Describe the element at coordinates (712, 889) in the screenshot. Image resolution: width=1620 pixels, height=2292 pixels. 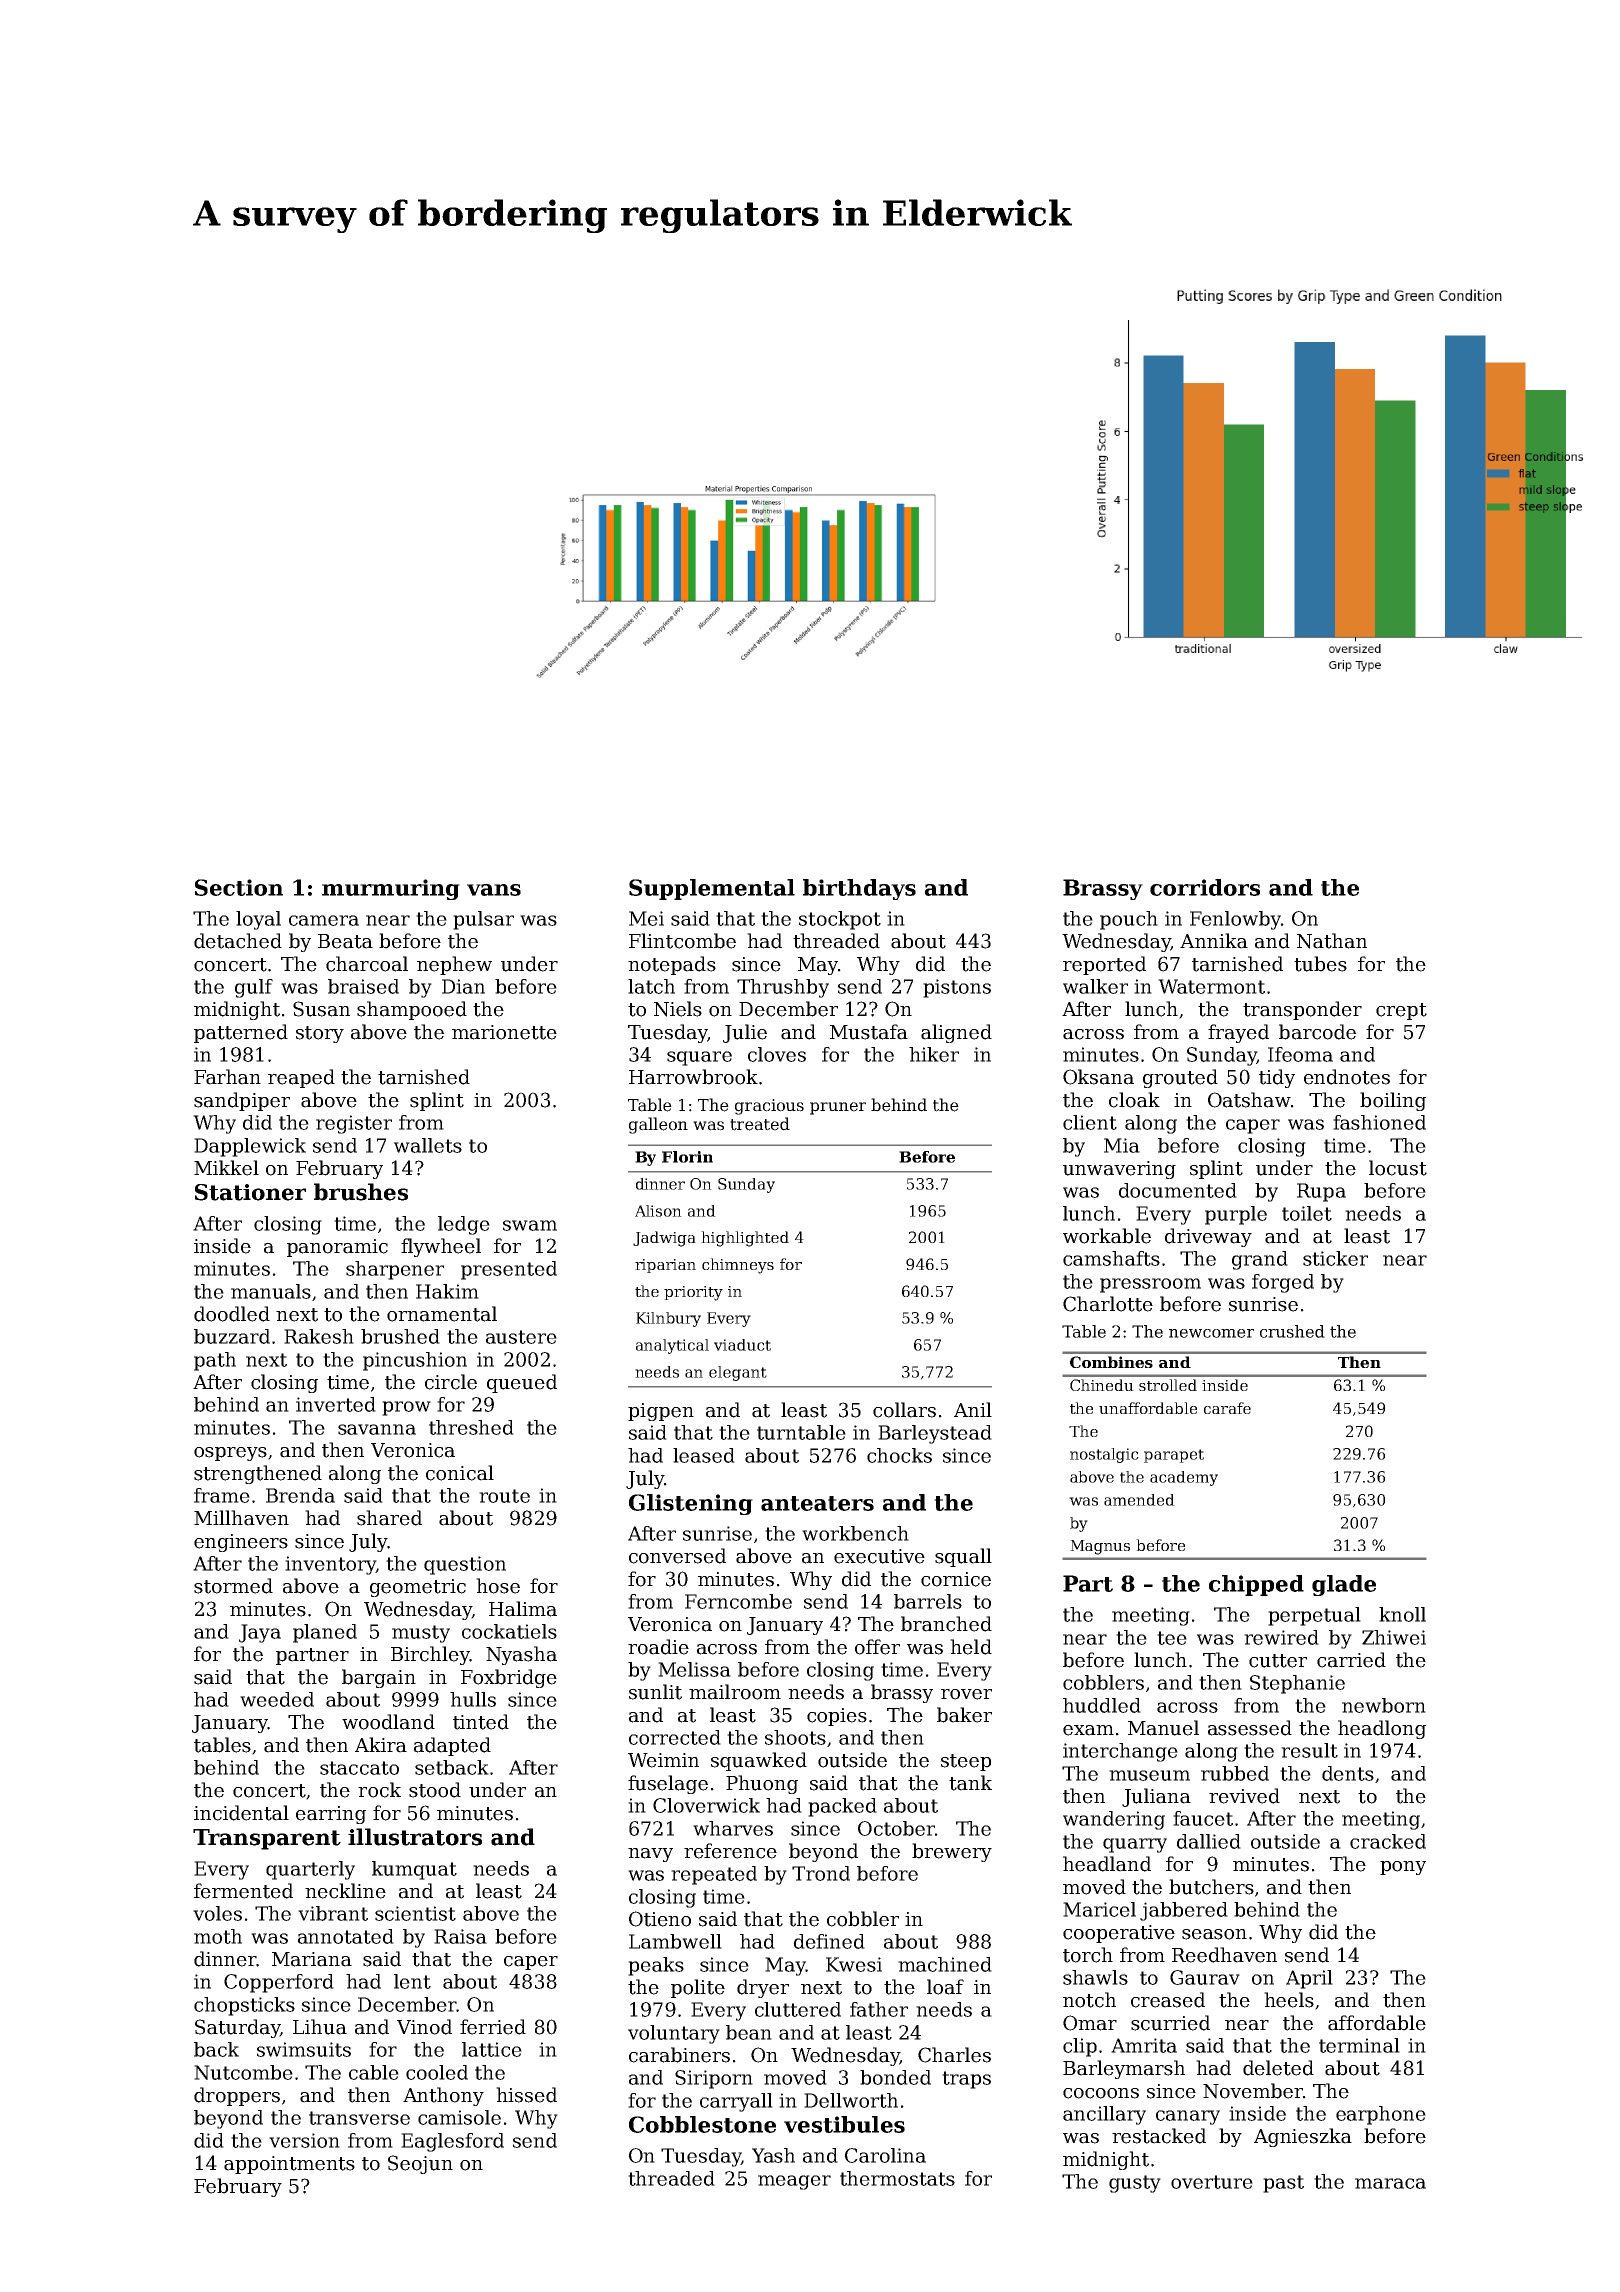
I see `Supplemental` at that location.
